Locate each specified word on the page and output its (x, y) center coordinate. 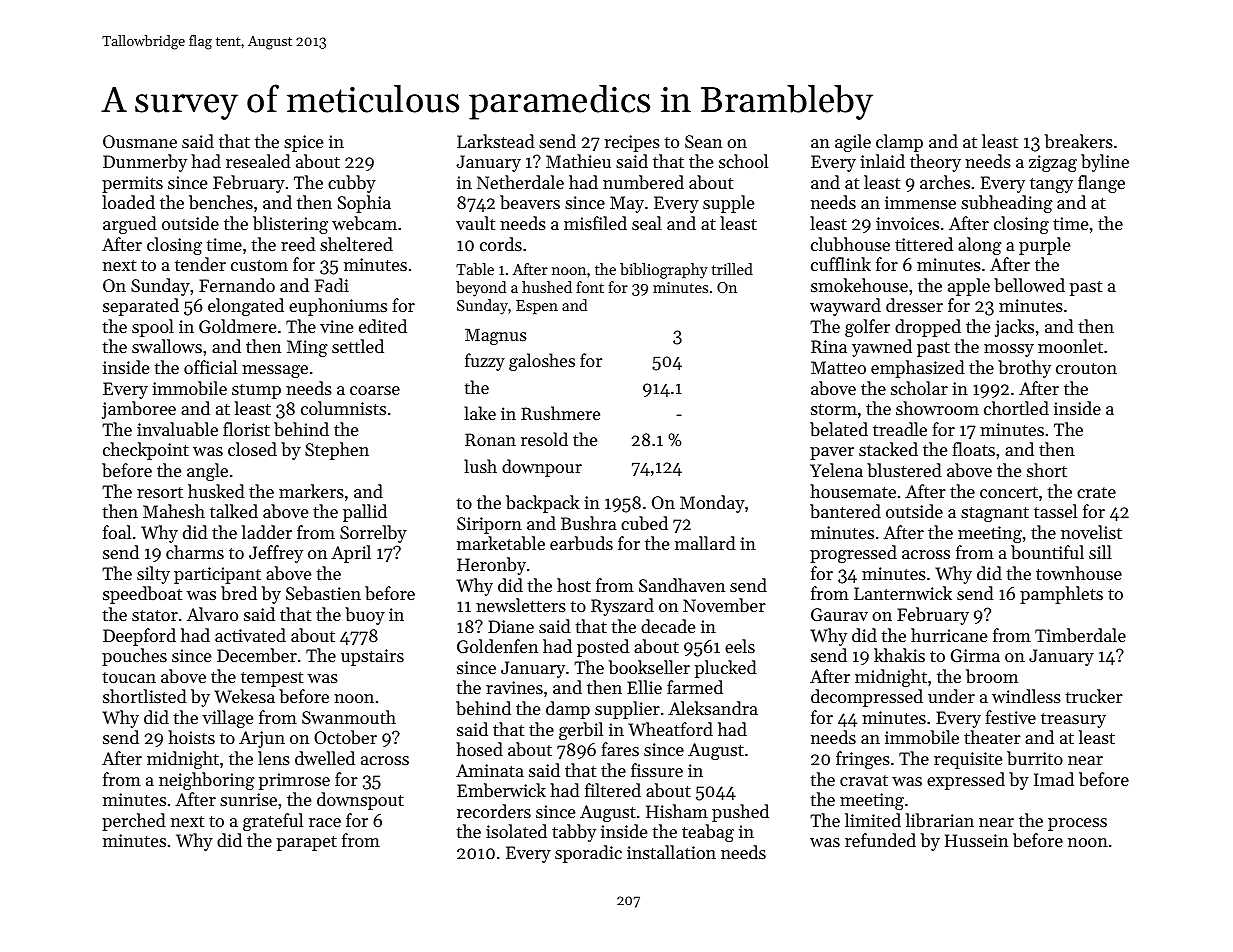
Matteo (838, 367)
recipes (632, 143)
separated (141, 307)
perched (134, 822)
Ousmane (140, 141)
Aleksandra (713, 708)
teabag (708, 833)
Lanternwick (903, 593)
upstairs (372, 657)
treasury (1073, 720)
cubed (644, 523)
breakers (1079, 141)
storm (834, 409)
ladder (267, 532)
